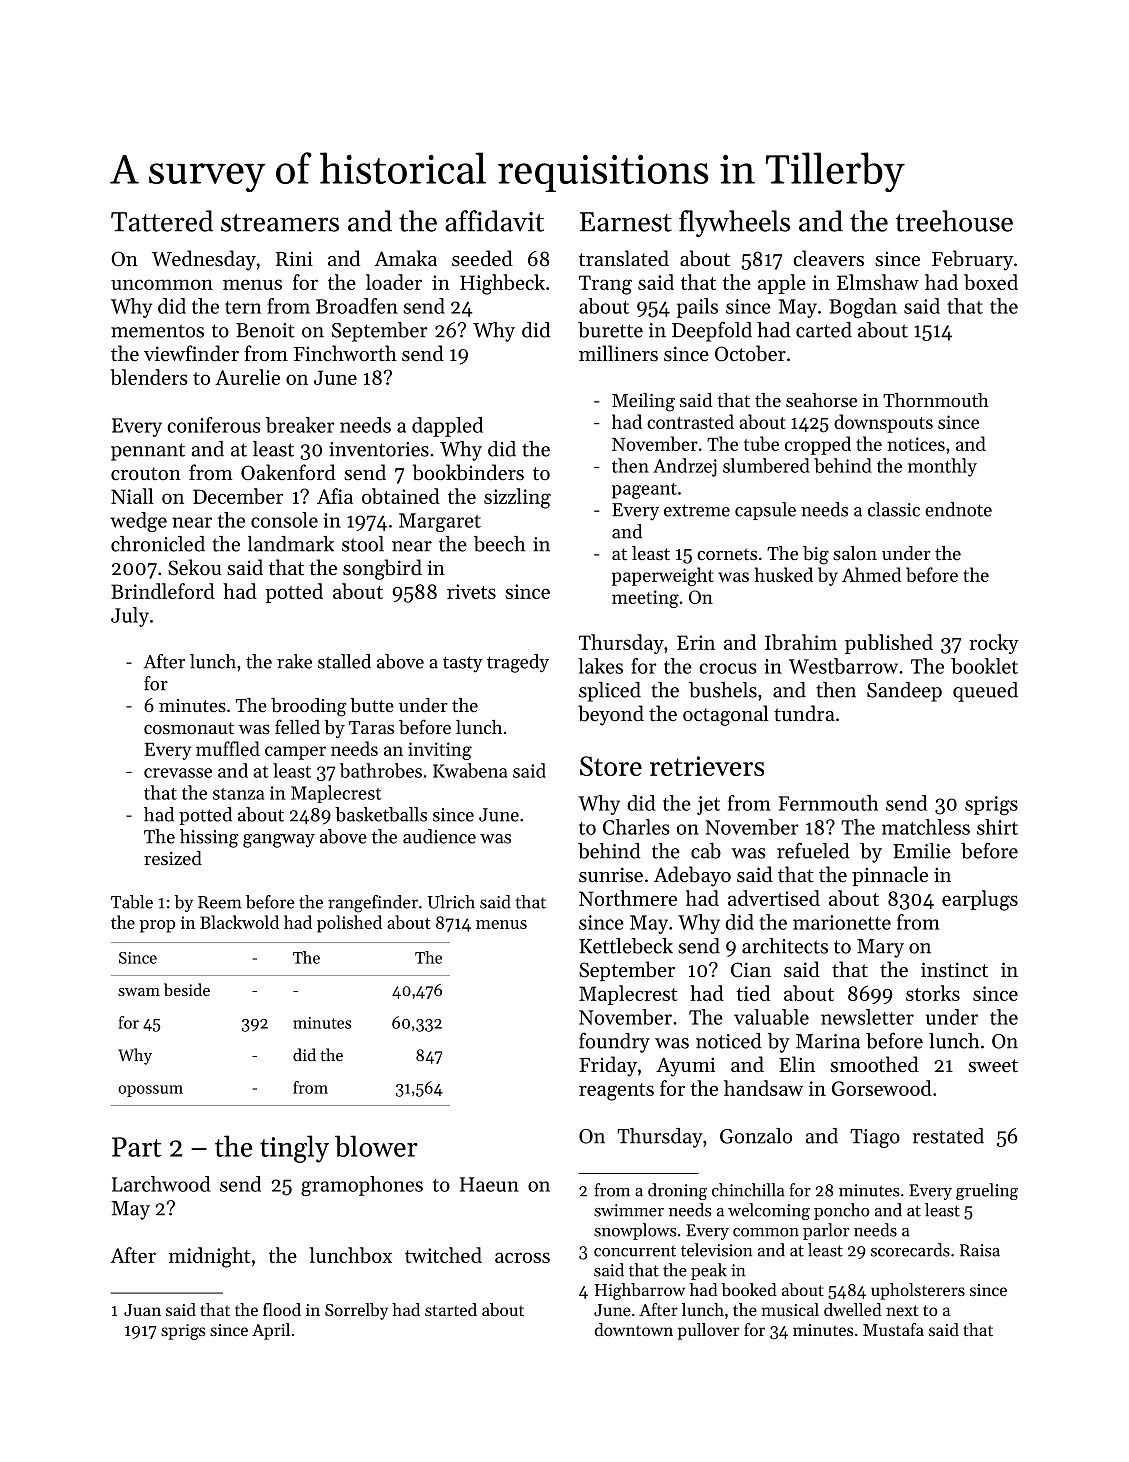 The image size is (1129, 1462). I want to click on affidavit, so click(494, 221).
